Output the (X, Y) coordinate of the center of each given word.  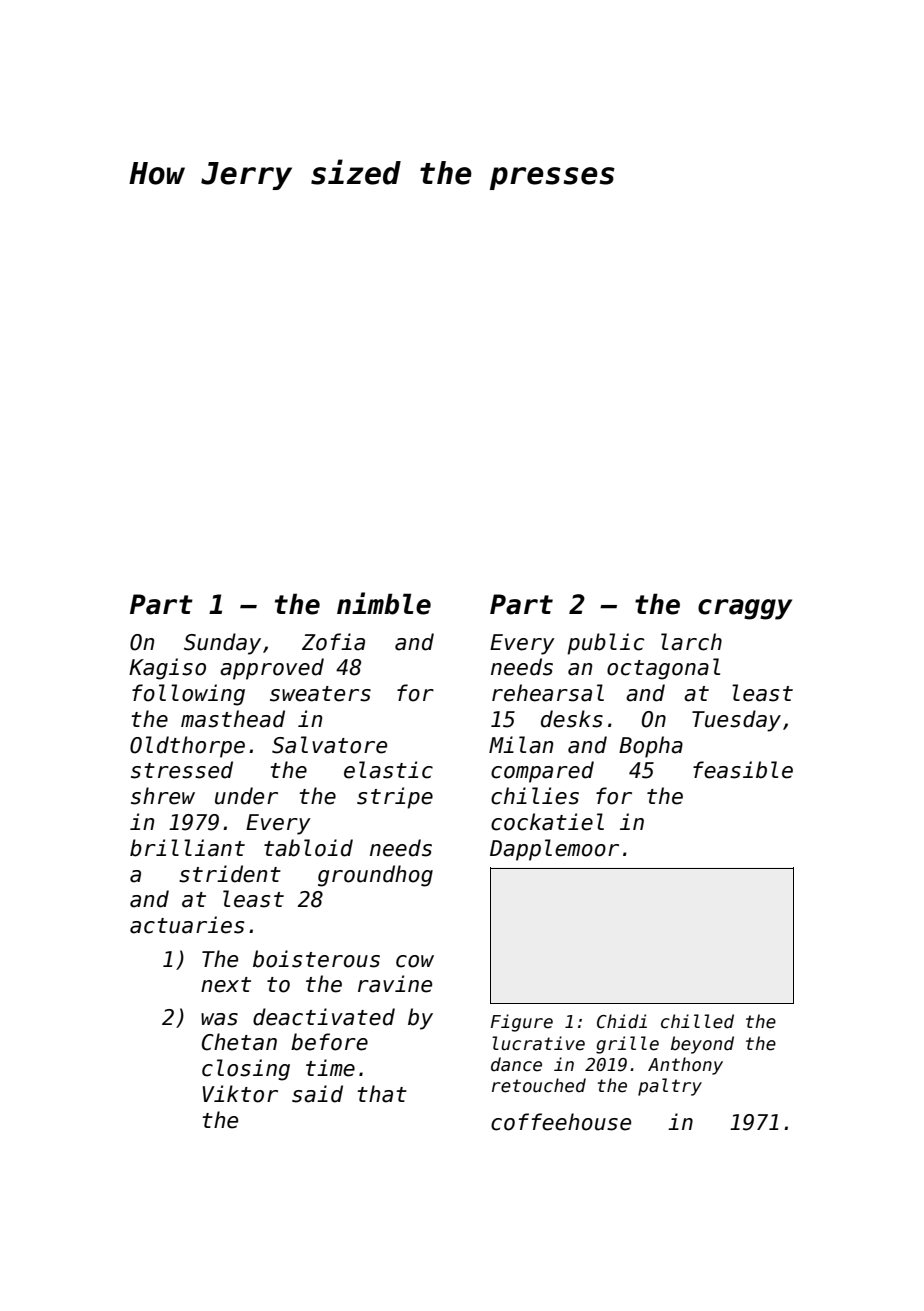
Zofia (333, 642)
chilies (535, 796)
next (226, 985)
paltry (670, 1087)
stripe (395, 798)
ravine (395, 984)
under (246, 796)
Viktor (240, 1094)
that (382, 1094)
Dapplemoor (554, 850)
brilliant (187, 848)
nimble (384, 603)
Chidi (622, 1021)
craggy (745, 609)
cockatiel (547, 822)
